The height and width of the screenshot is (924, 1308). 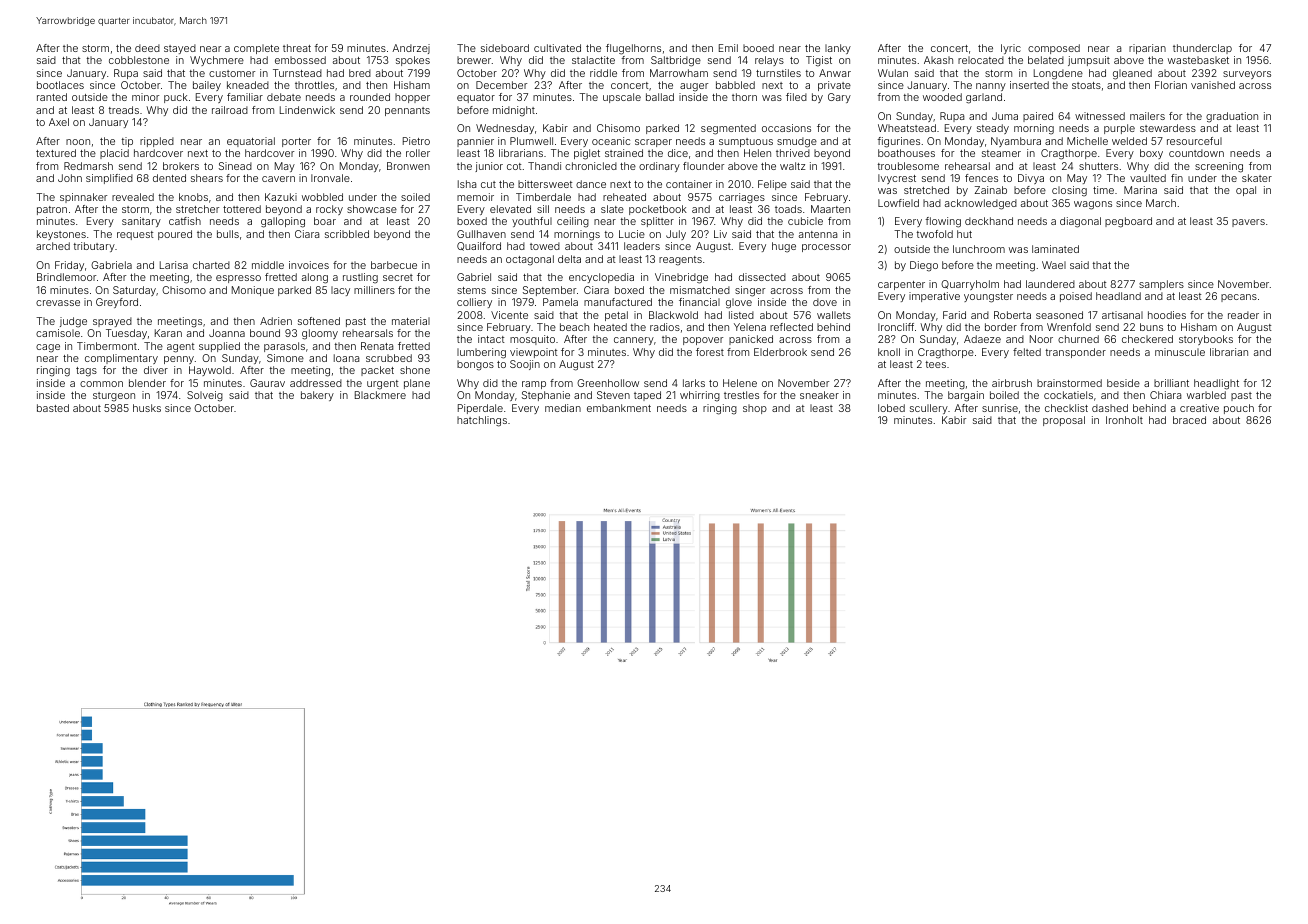 What do you see at coordinates (360, 73) in the screenshot?
I see `bred` at bounding box center [360, 73].
